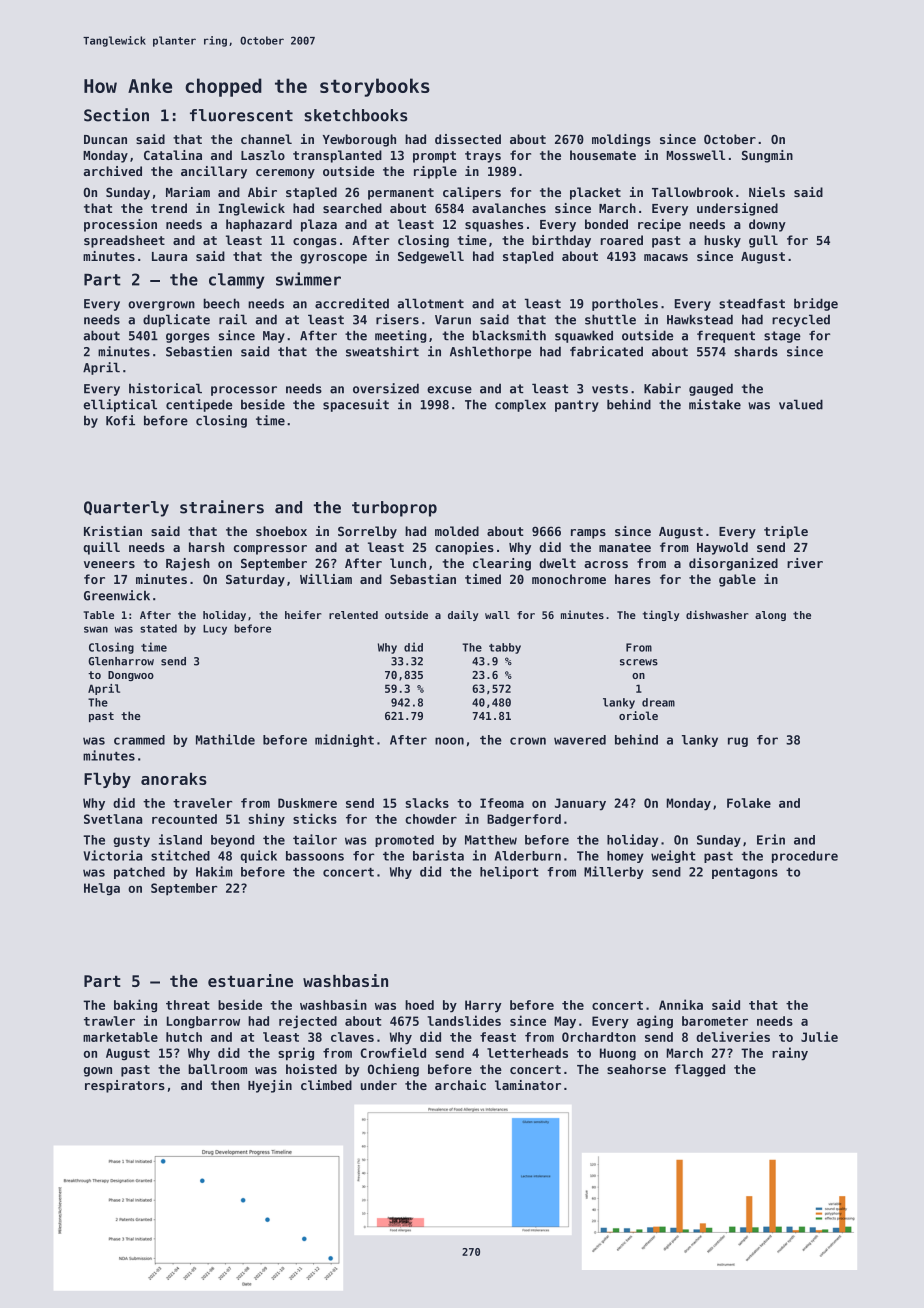  What do you see at coordinates (124, 241) in the document?
I see `spreadsheet` at bounding box center [124, 241].
